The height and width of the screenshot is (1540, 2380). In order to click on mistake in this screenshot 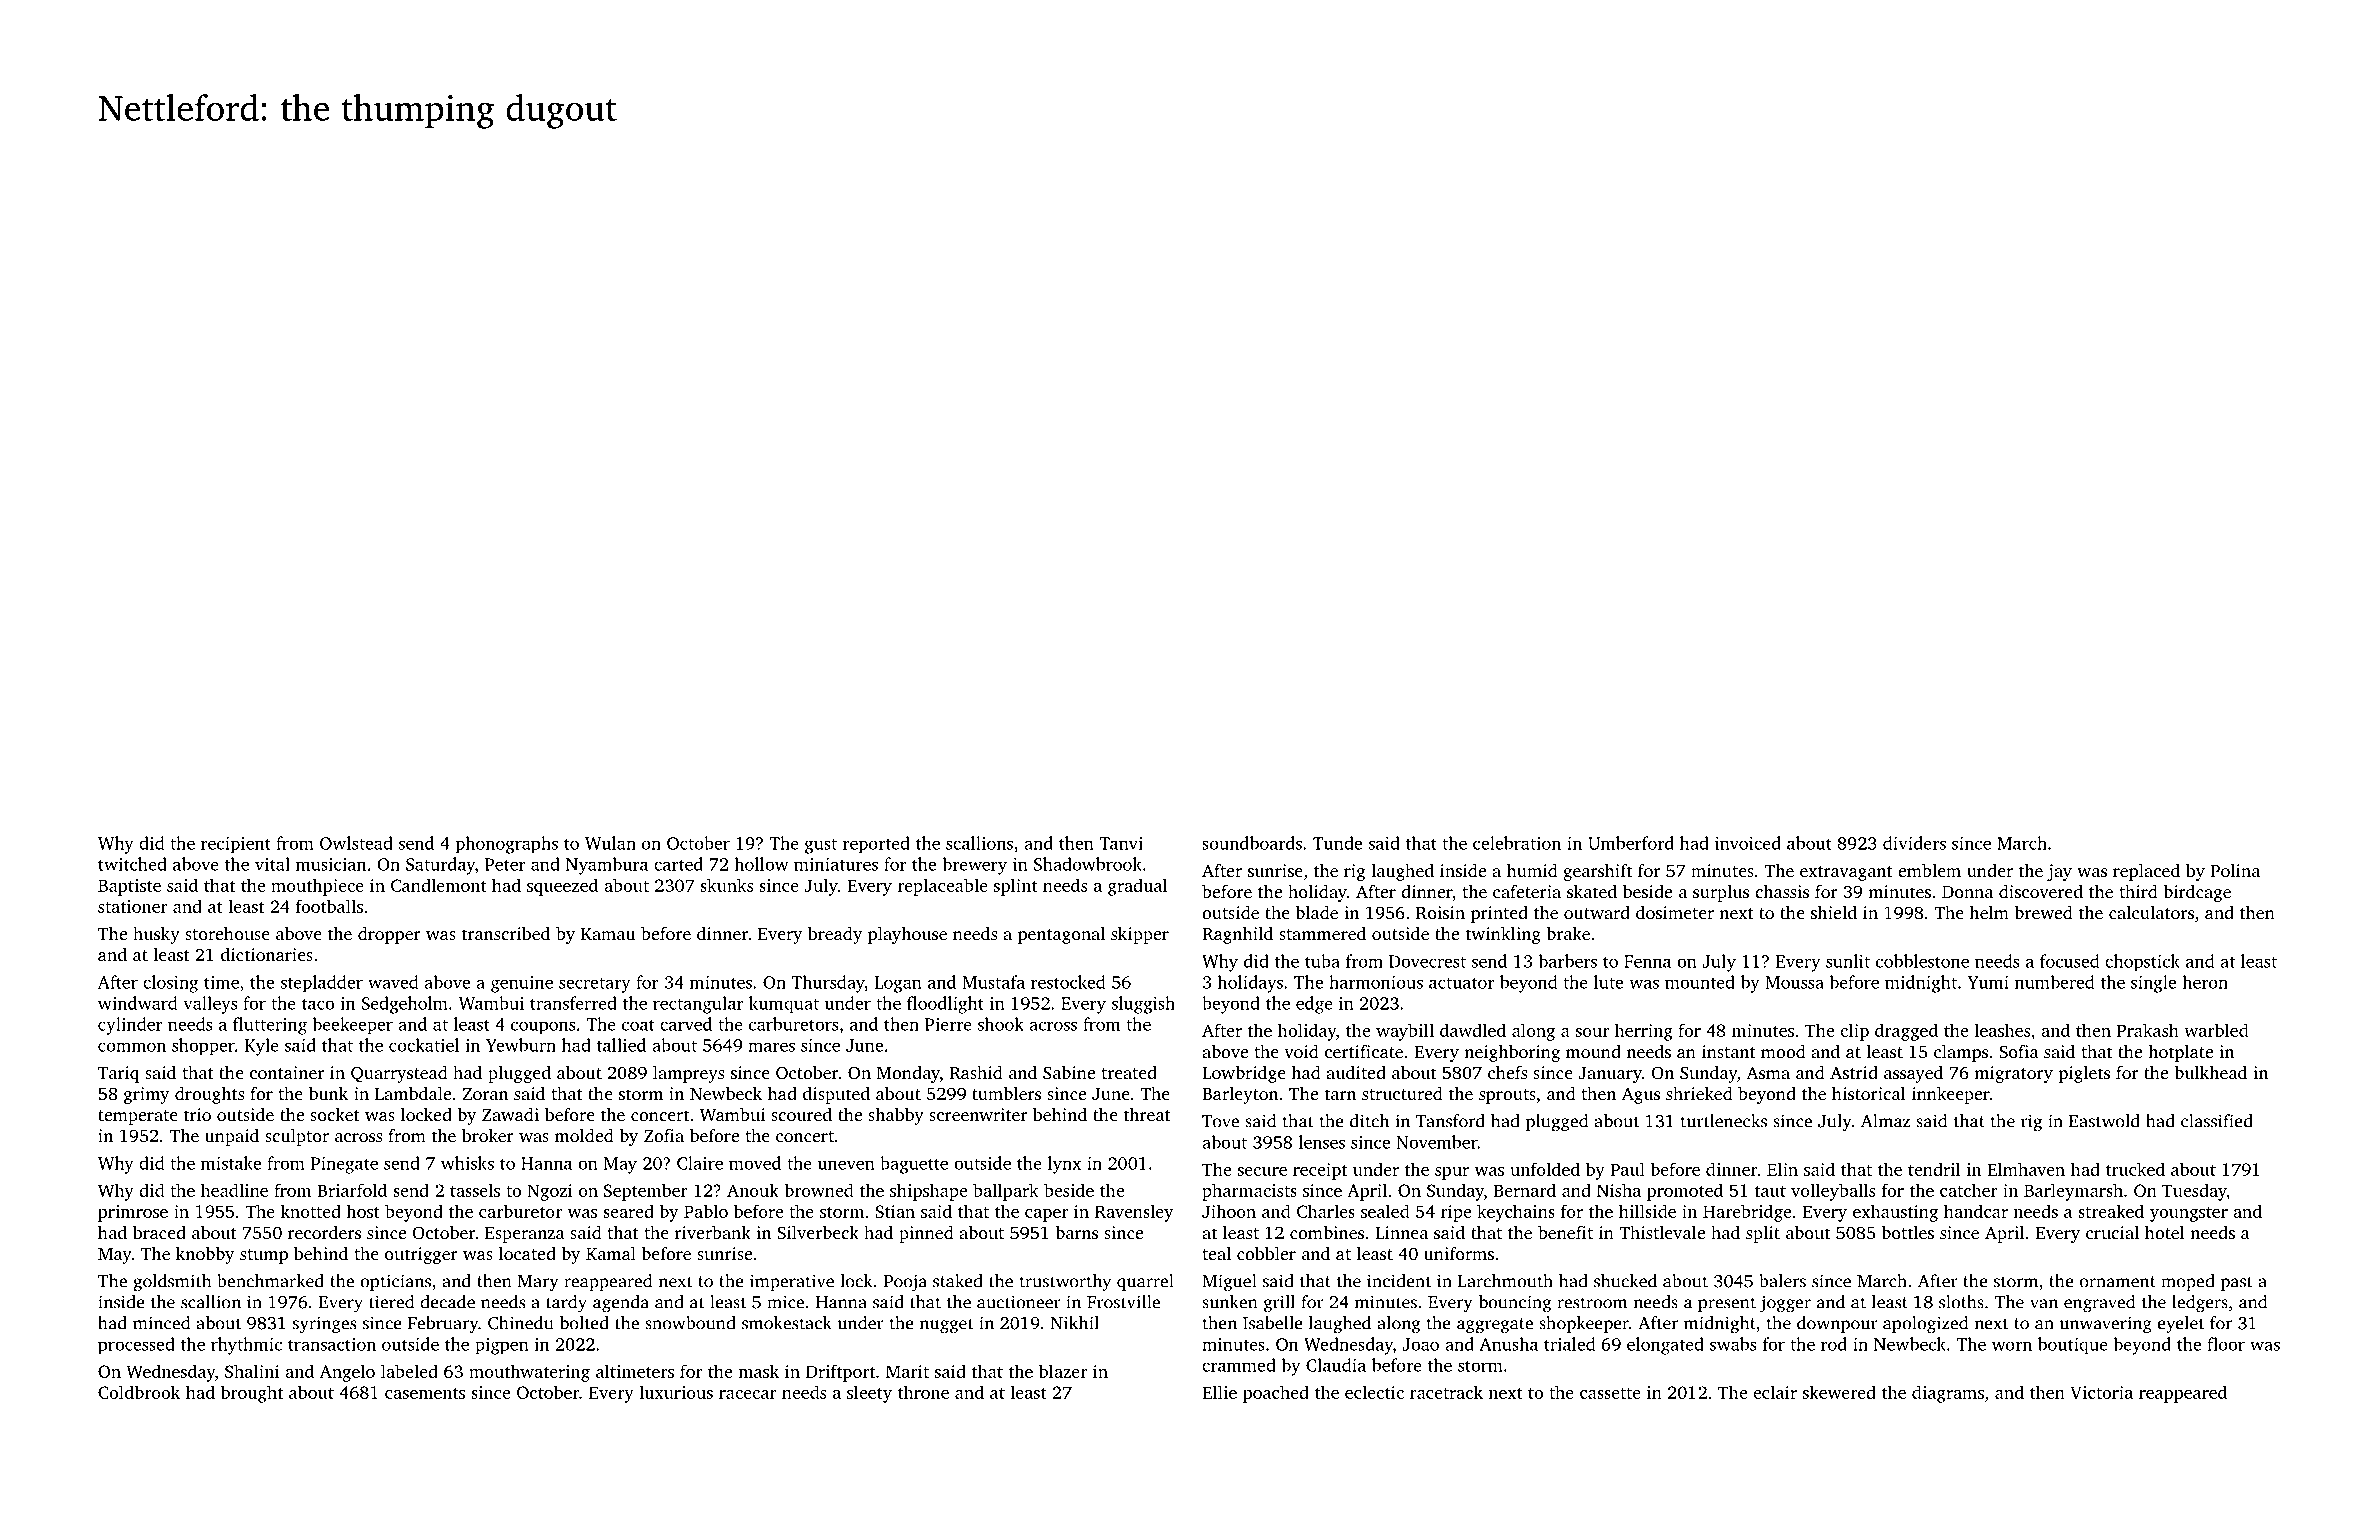, I will do `click(231, 1163)`.
